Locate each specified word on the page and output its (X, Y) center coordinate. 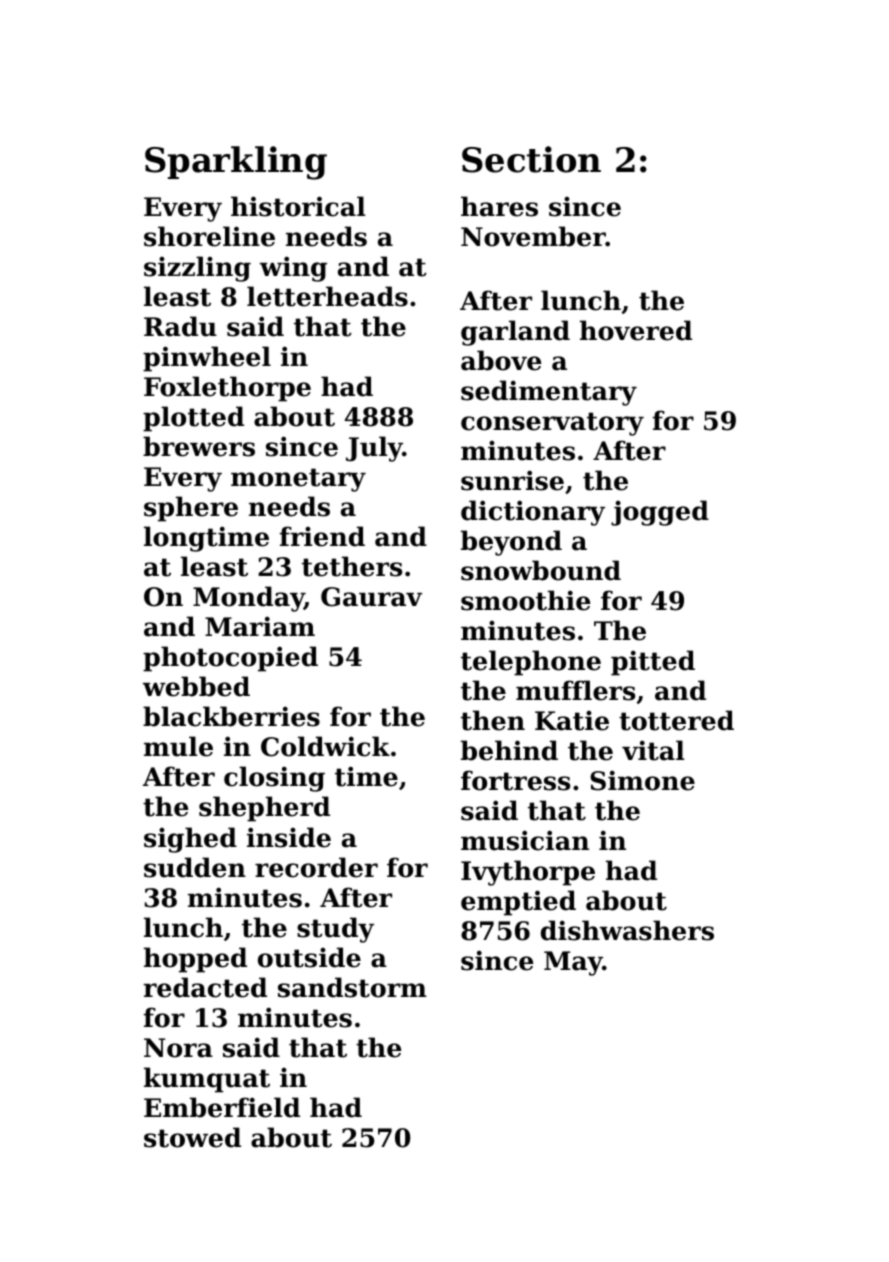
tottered (676, 720)
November (533, 236)
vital (653, 750)
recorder (316, 867)
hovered (636, 330)
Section (531, 159)
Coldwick (325, 746)
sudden (195, 867)
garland (515, 333)
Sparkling (236, 163)
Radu (180, 326)
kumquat (207, 1080)
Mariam (260, 626)
